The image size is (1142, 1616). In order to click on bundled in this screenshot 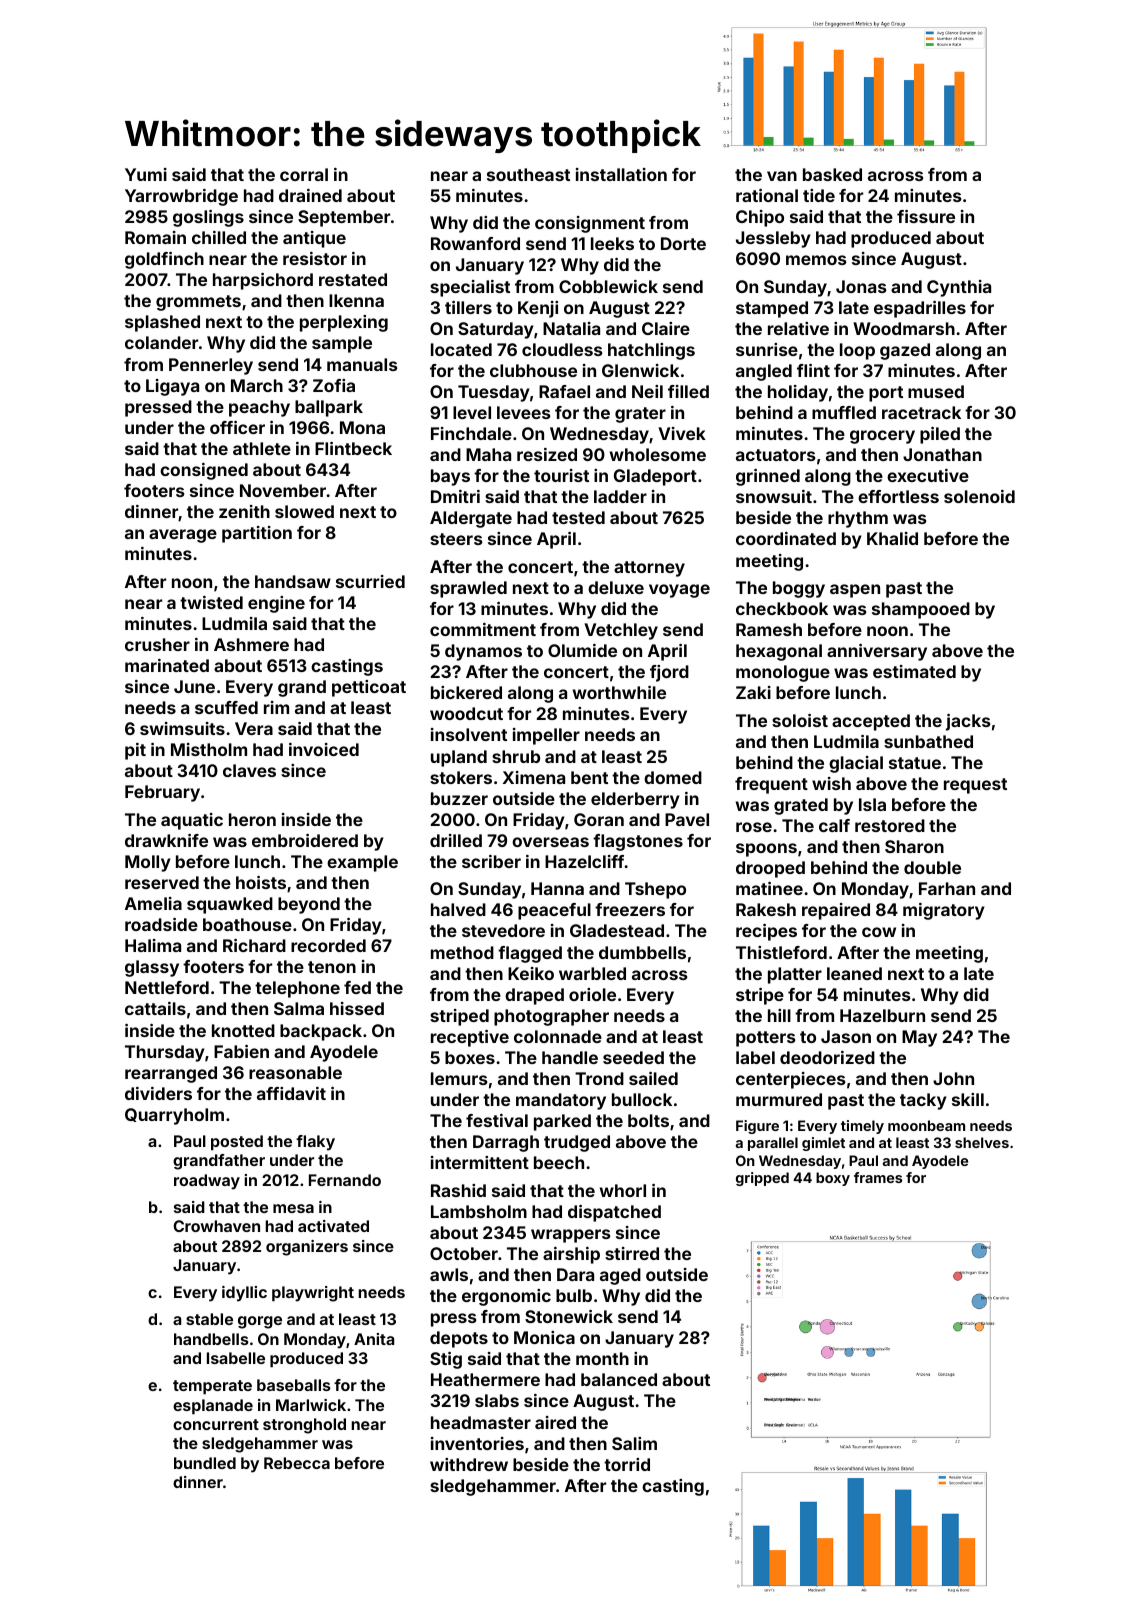, I will do `click(205, 1463)`.
